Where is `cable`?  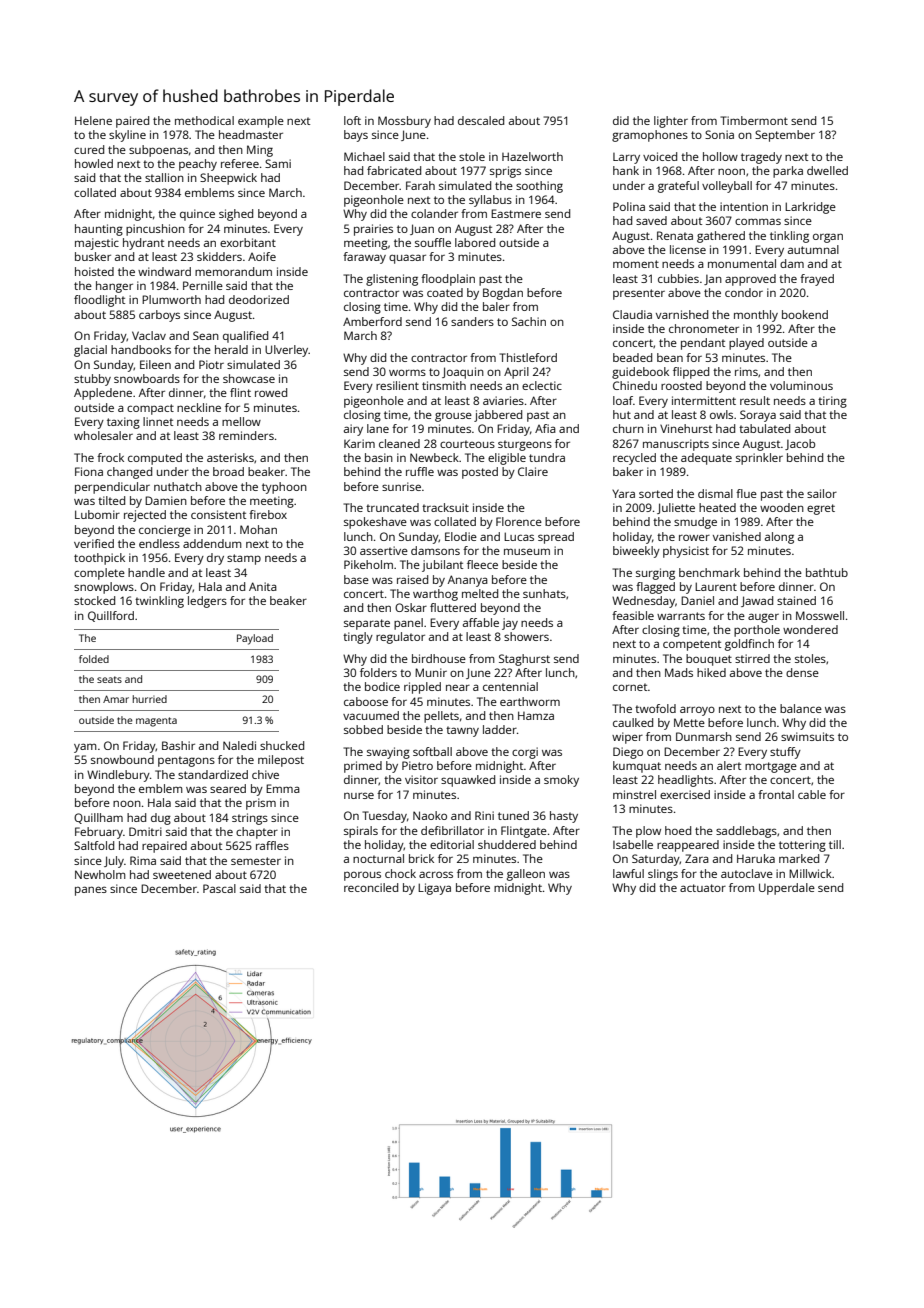 cable is located at coordinates (812, 794).
